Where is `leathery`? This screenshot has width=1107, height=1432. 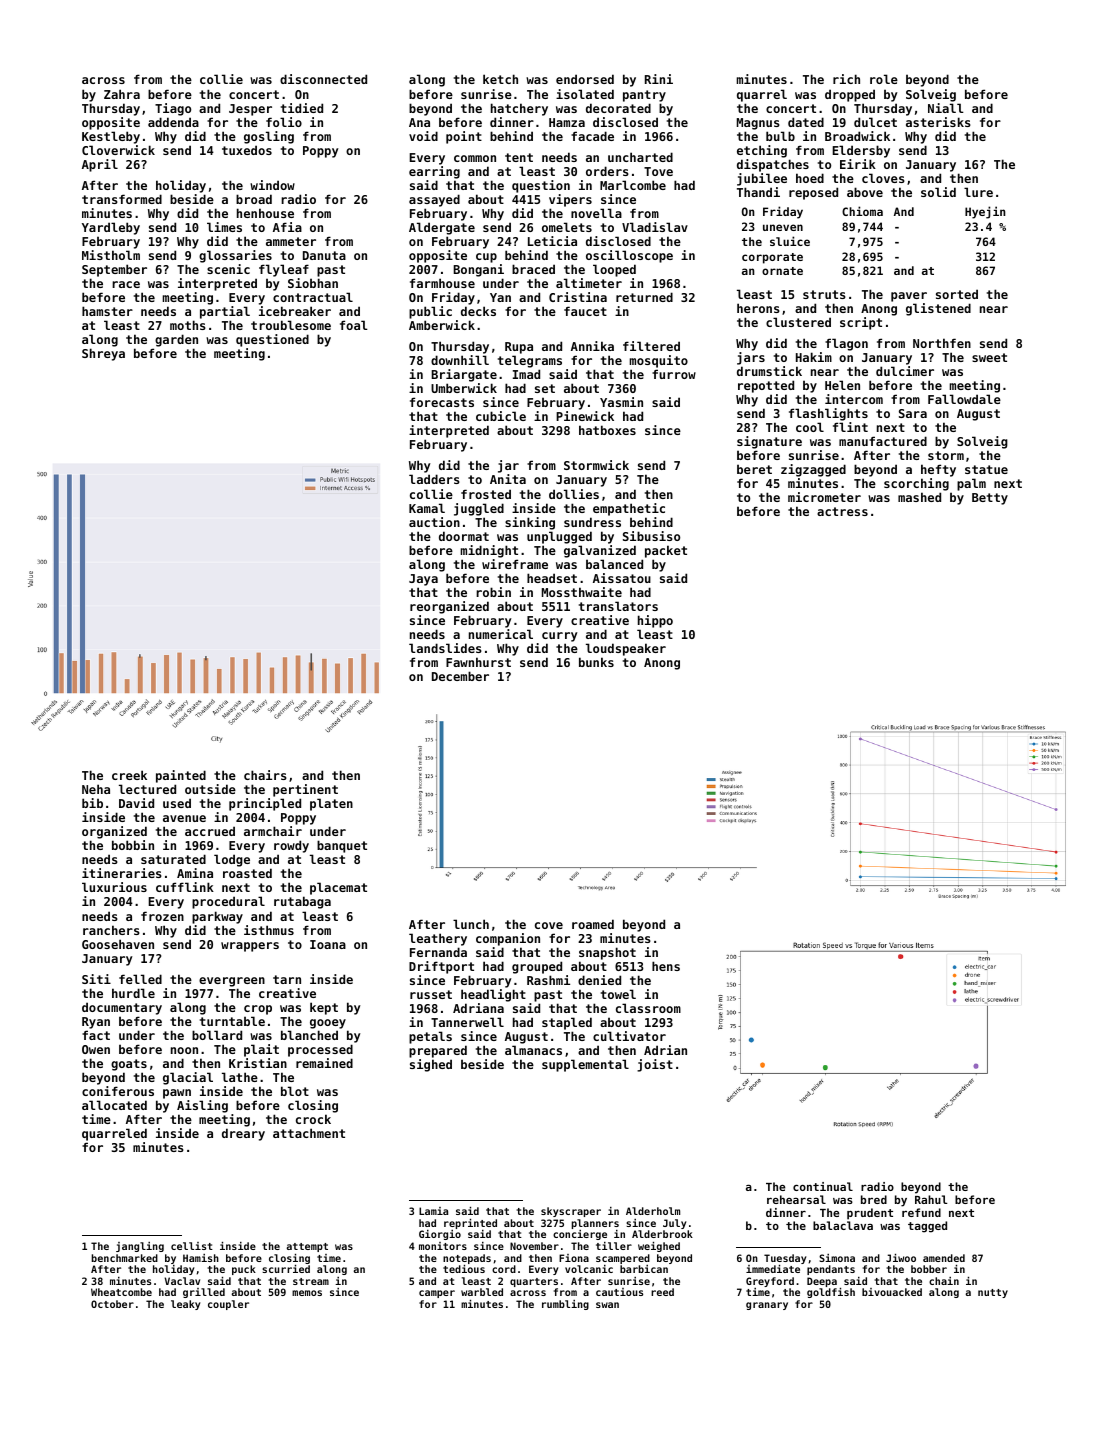
leathery is located at coordinates (438, 939).
